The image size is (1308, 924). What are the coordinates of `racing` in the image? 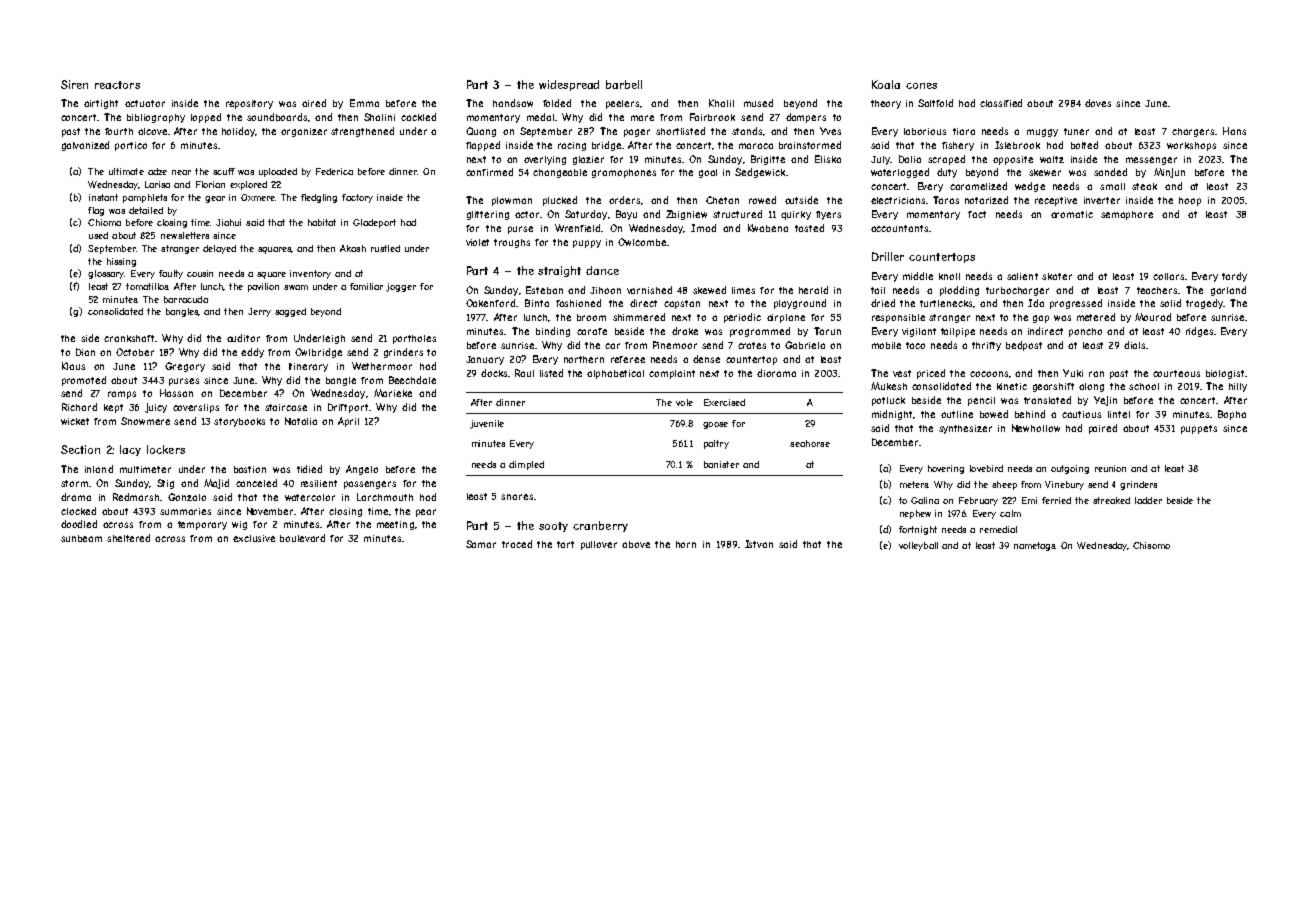 It's located at (572, 146).
